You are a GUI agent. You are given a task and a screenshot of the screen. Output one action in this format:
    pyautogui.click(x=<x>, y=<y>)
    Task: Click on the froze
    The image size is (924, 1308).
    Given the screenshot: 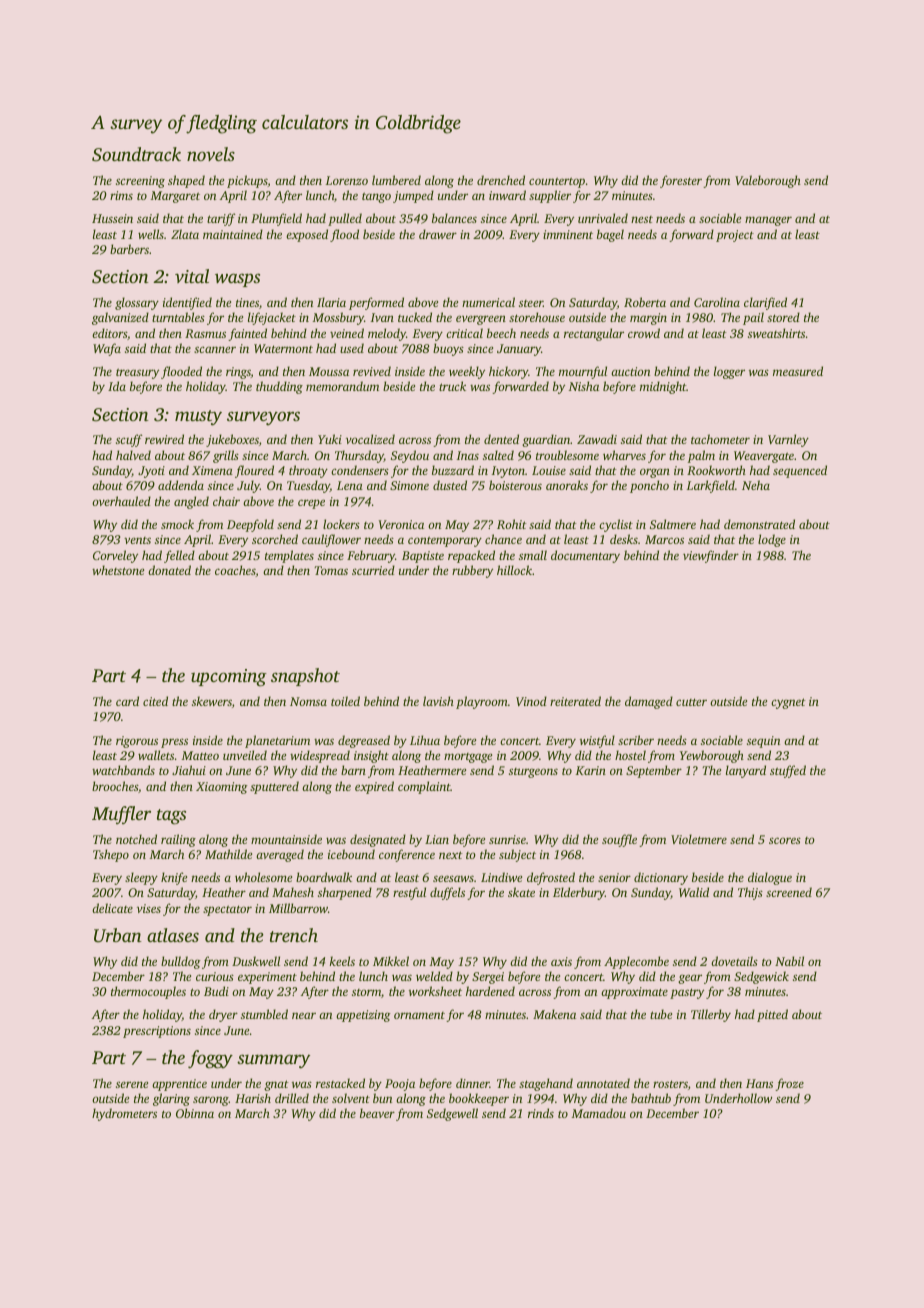 What is the action you would take?
    pyautogui.click(x=789, y=1084)
